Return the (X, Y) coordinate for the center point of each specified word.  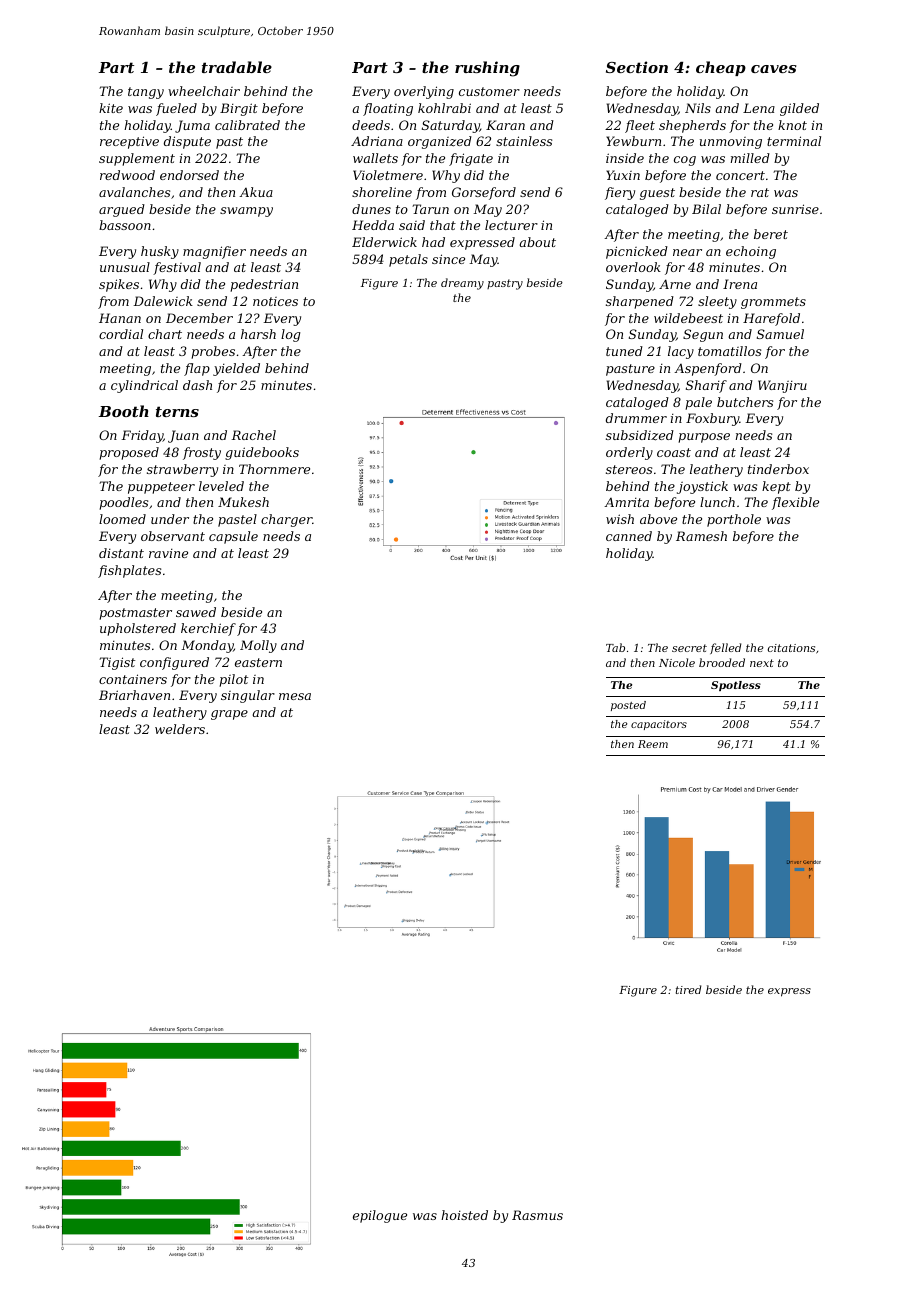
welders (180, 729)
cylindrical (144, 386)
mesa (295, 696)
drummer (636, 418)
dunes (371, 209)
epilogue (380, 1216)
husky (160, 252)
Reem (653, 744)
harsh (258, 334)
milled (750, 158)
